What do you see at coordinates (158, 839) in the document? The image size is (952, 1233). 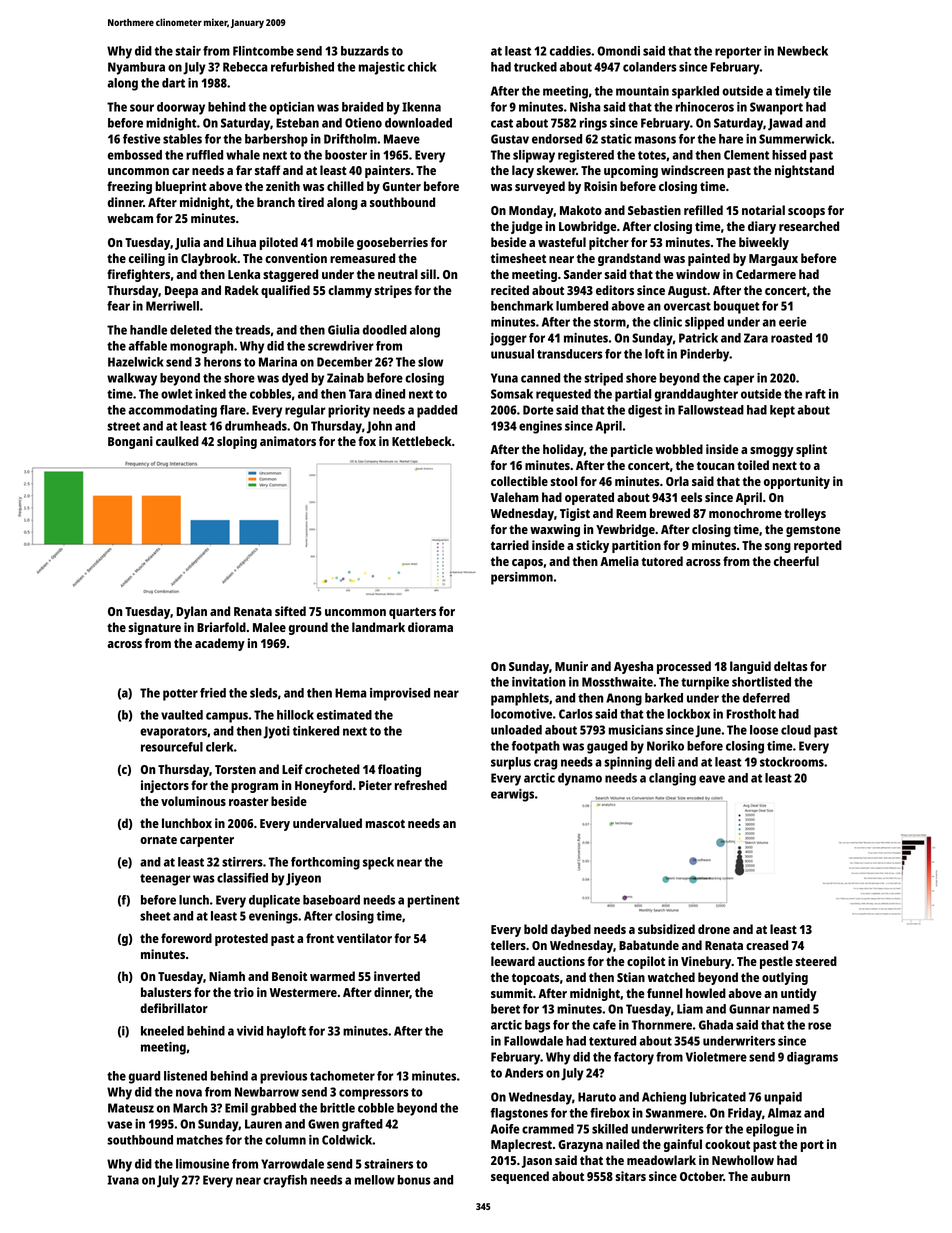 I see `ornate` at bounding box center [158, 839].
